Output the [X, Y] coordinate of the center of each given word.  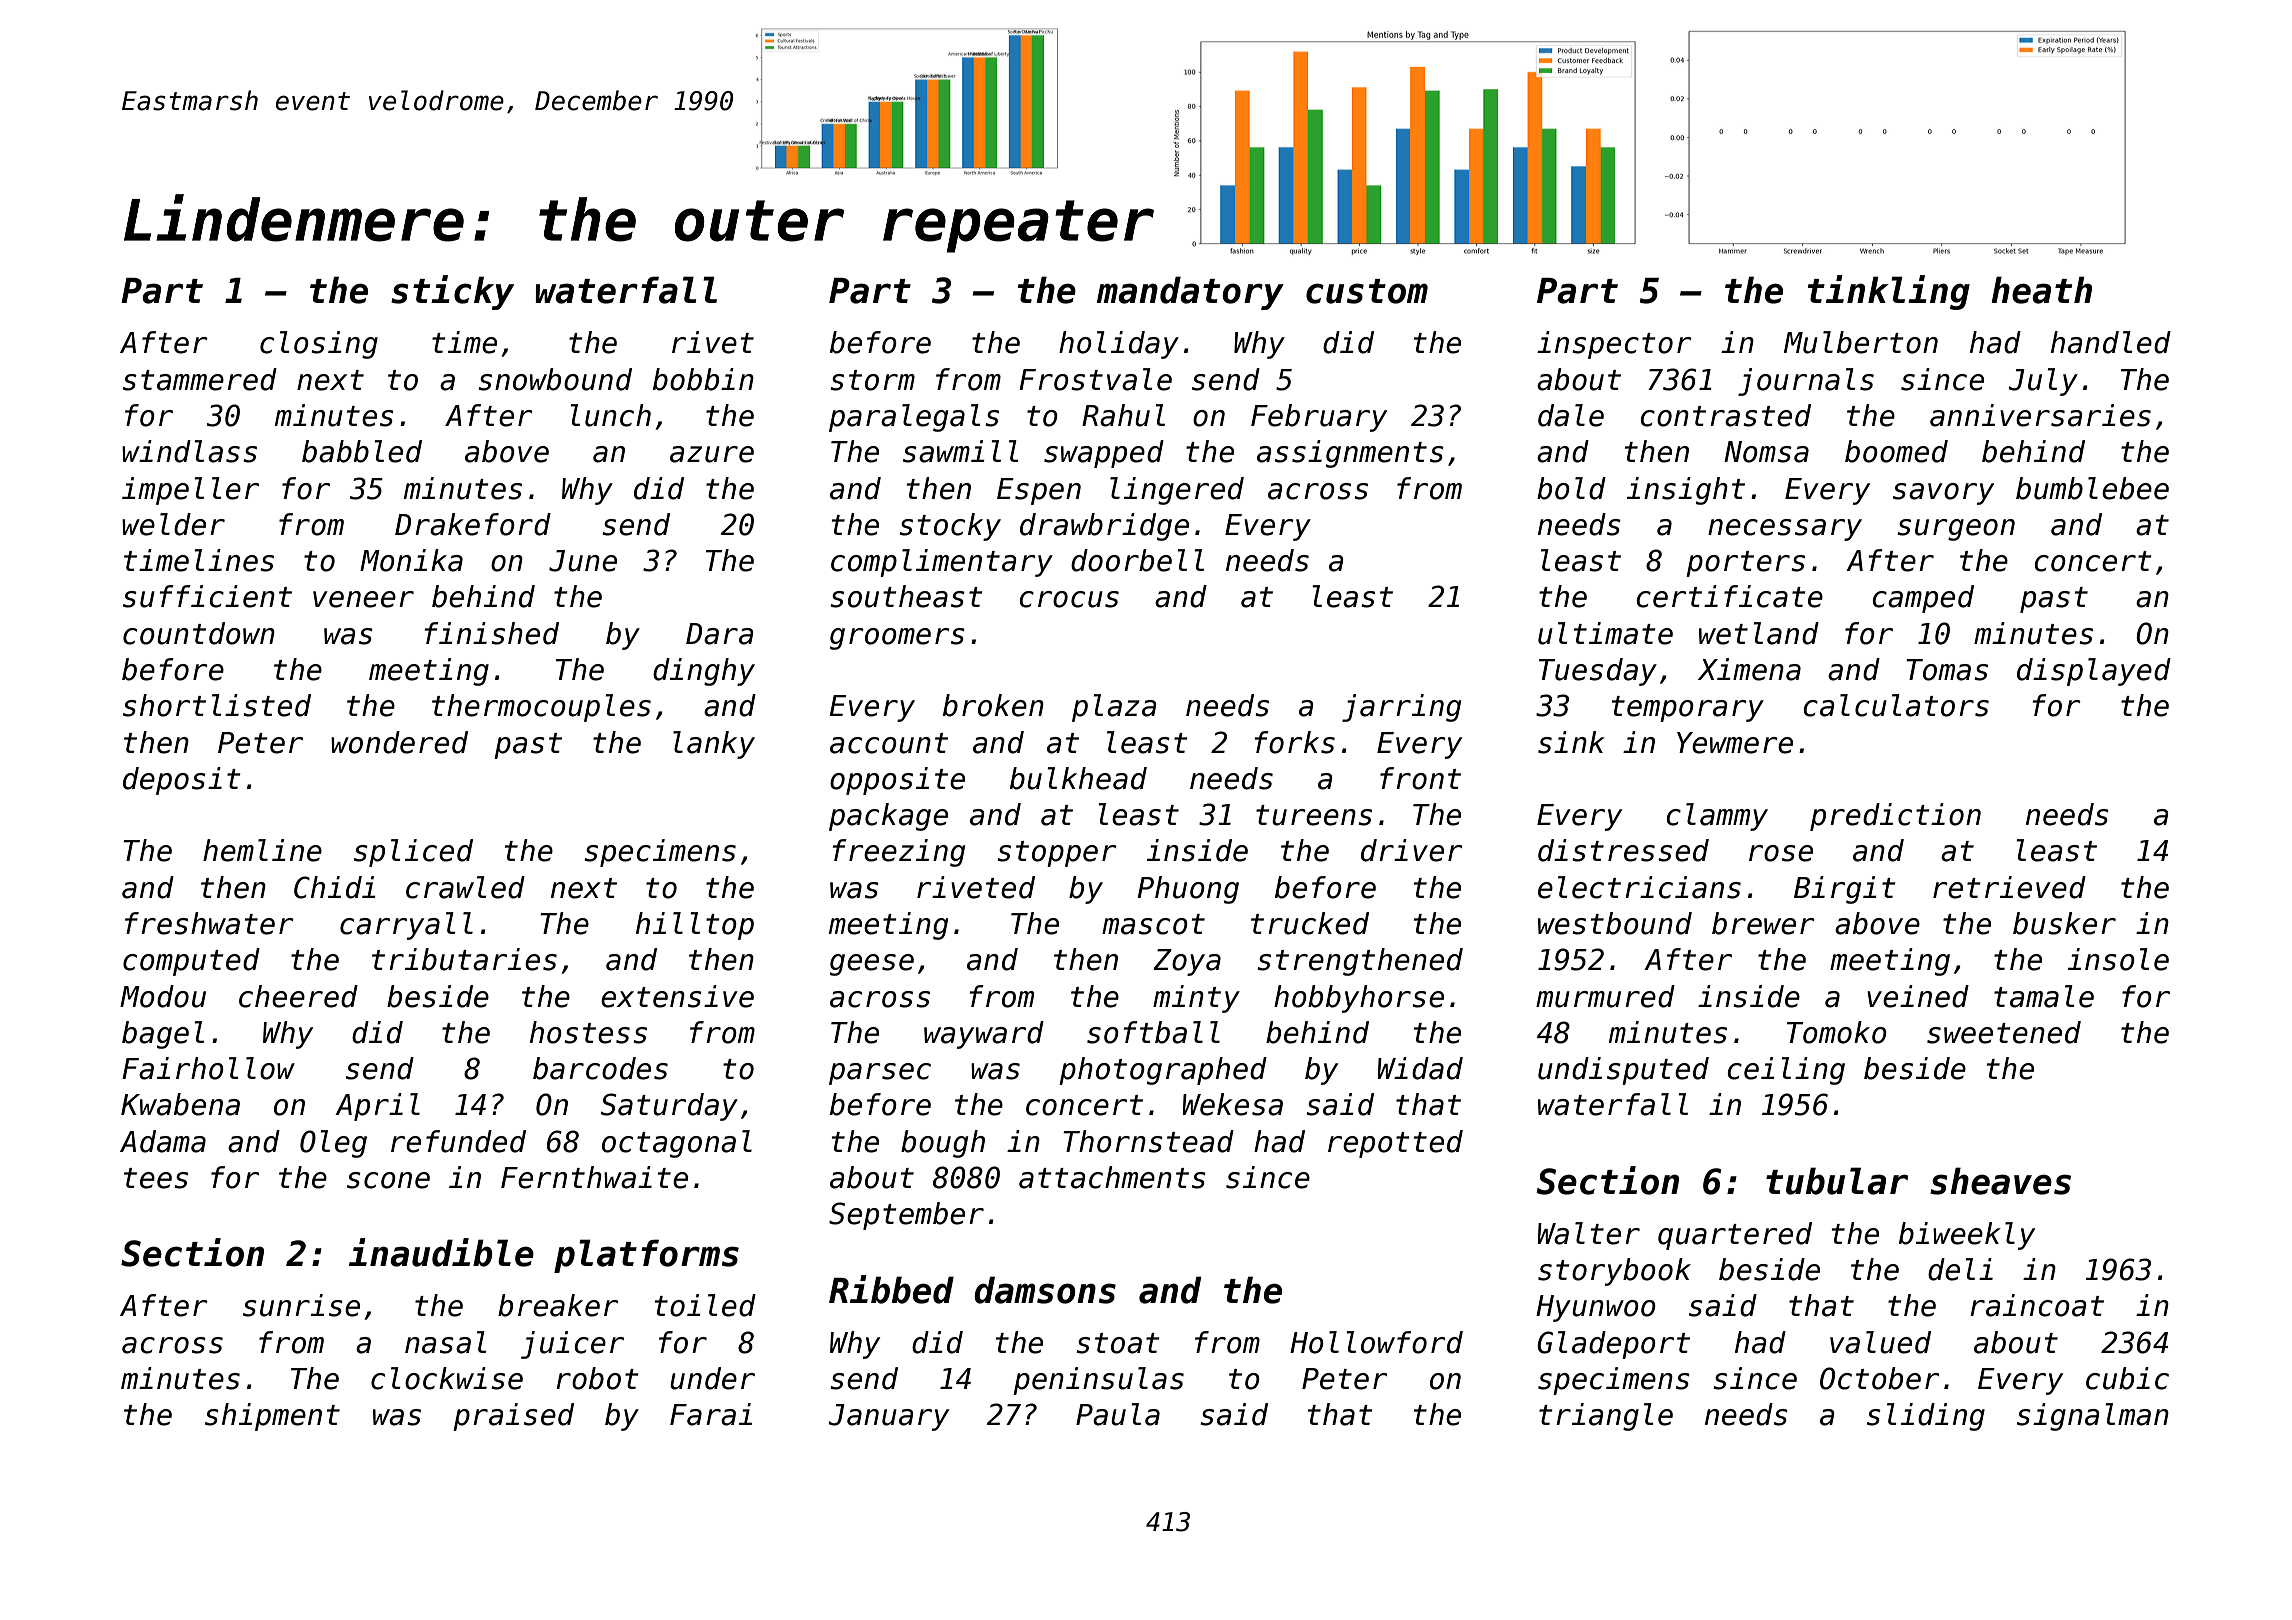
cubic [2127, 1378]
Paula [1118, 1414]
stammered [200, 379]
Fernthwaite [594, 1177]
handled [2111, 342]
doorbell [1137, 560]
